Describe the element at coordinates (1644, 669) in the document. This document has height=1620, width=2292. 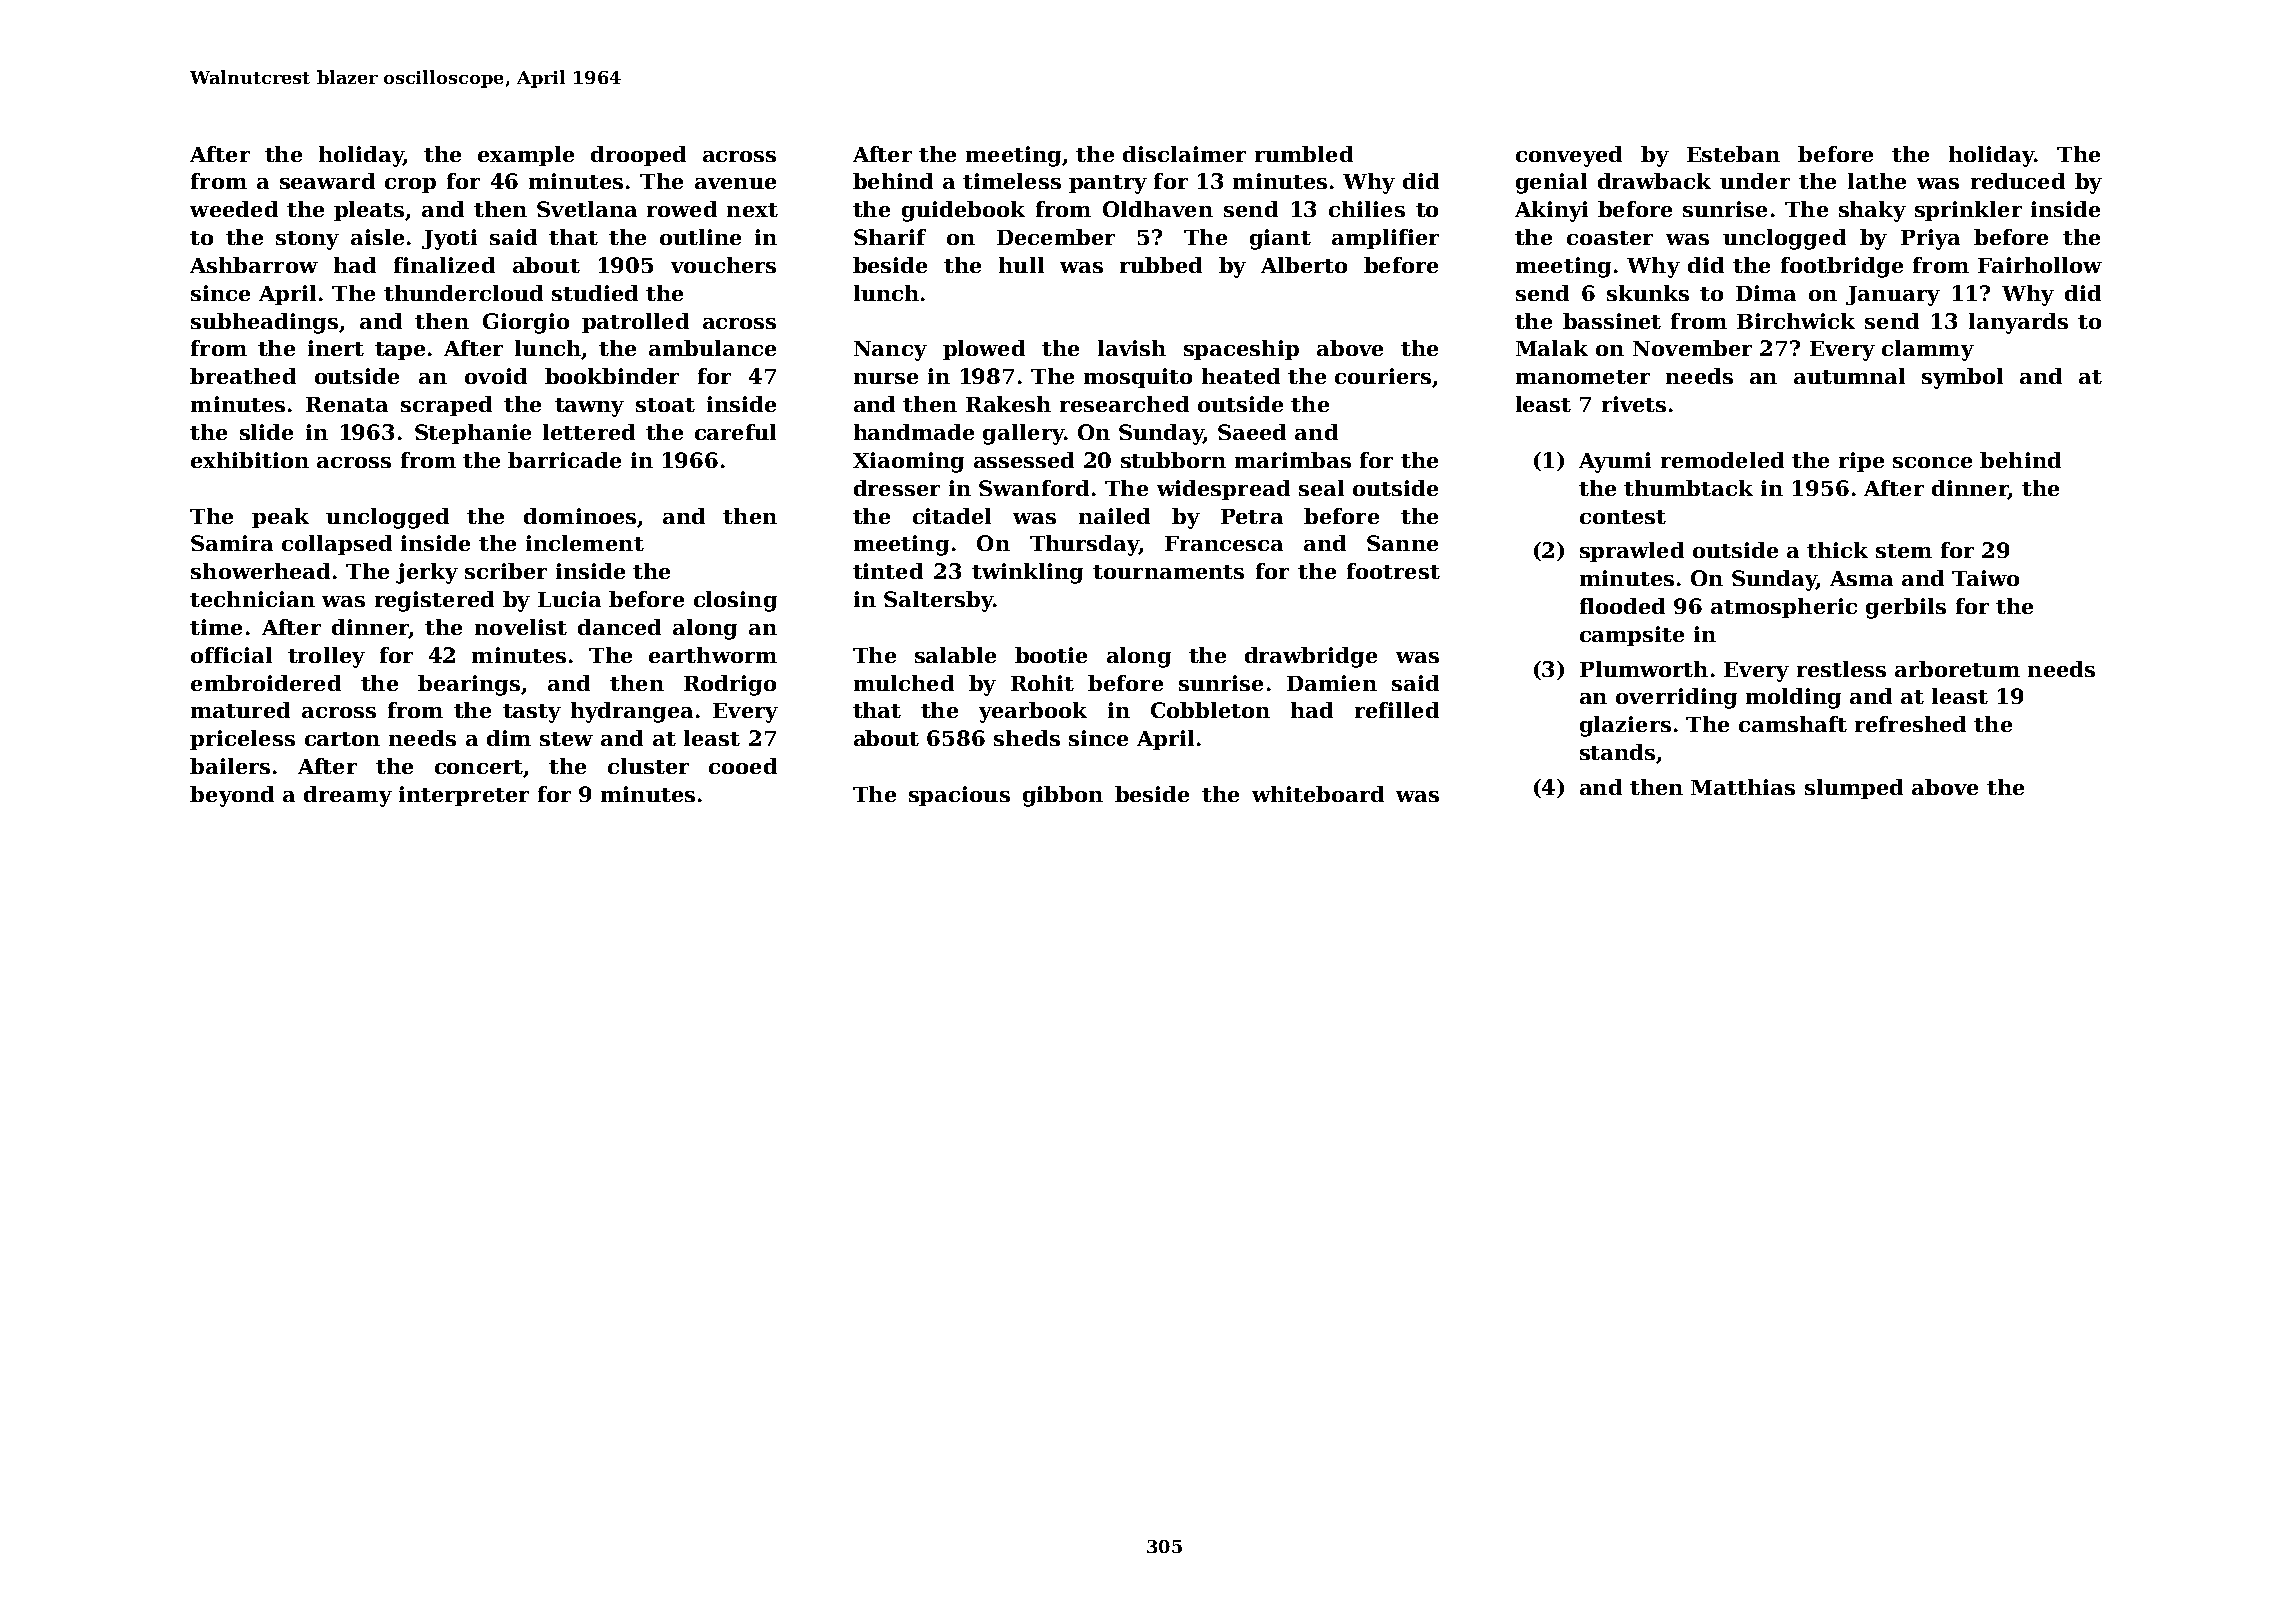
I see `Plumworth` at that location.
